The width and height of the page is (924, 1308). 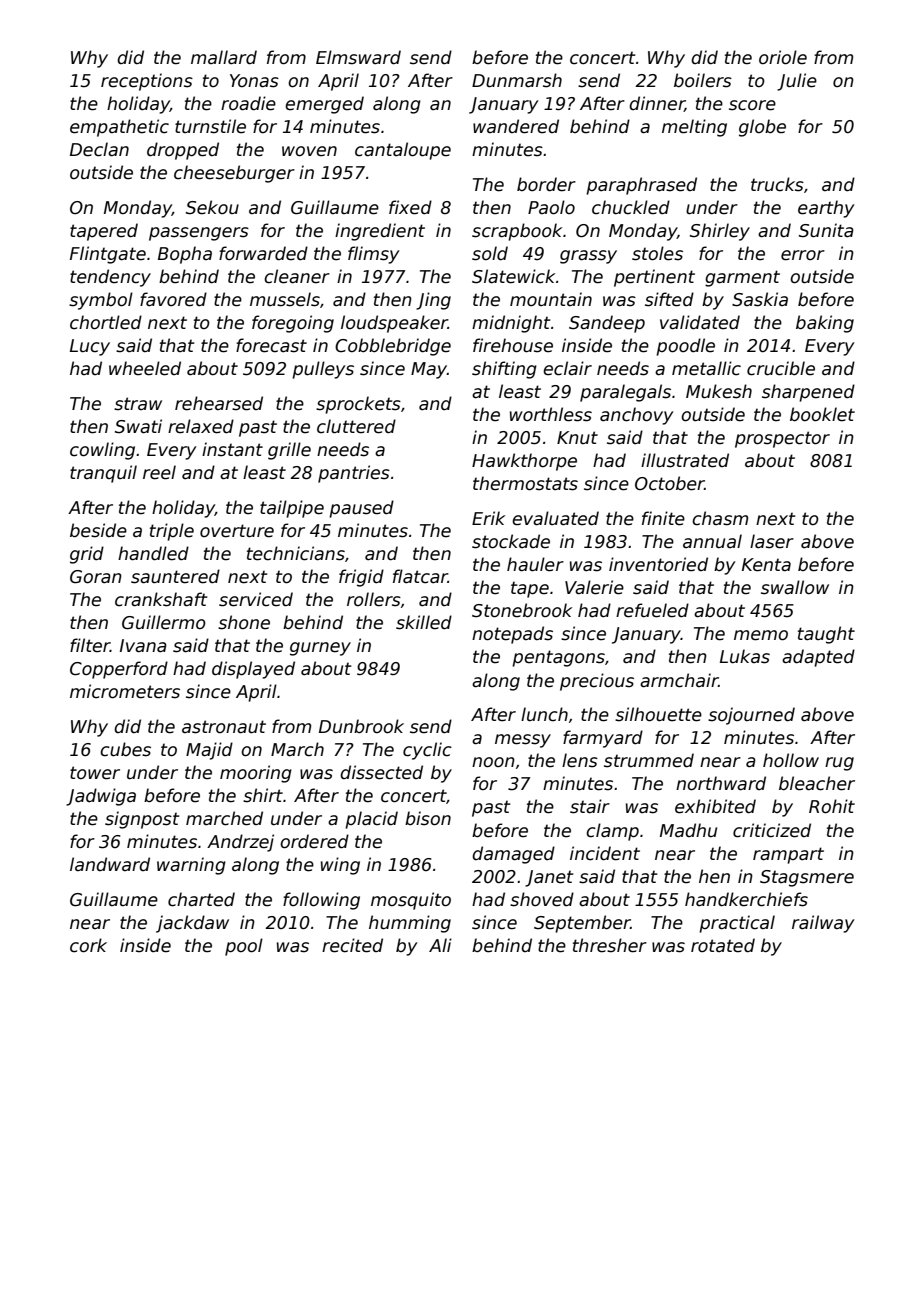 What do you see at coordinates (516, 126) in the page?
I see `wandered` at bounding box center [516, 126].
